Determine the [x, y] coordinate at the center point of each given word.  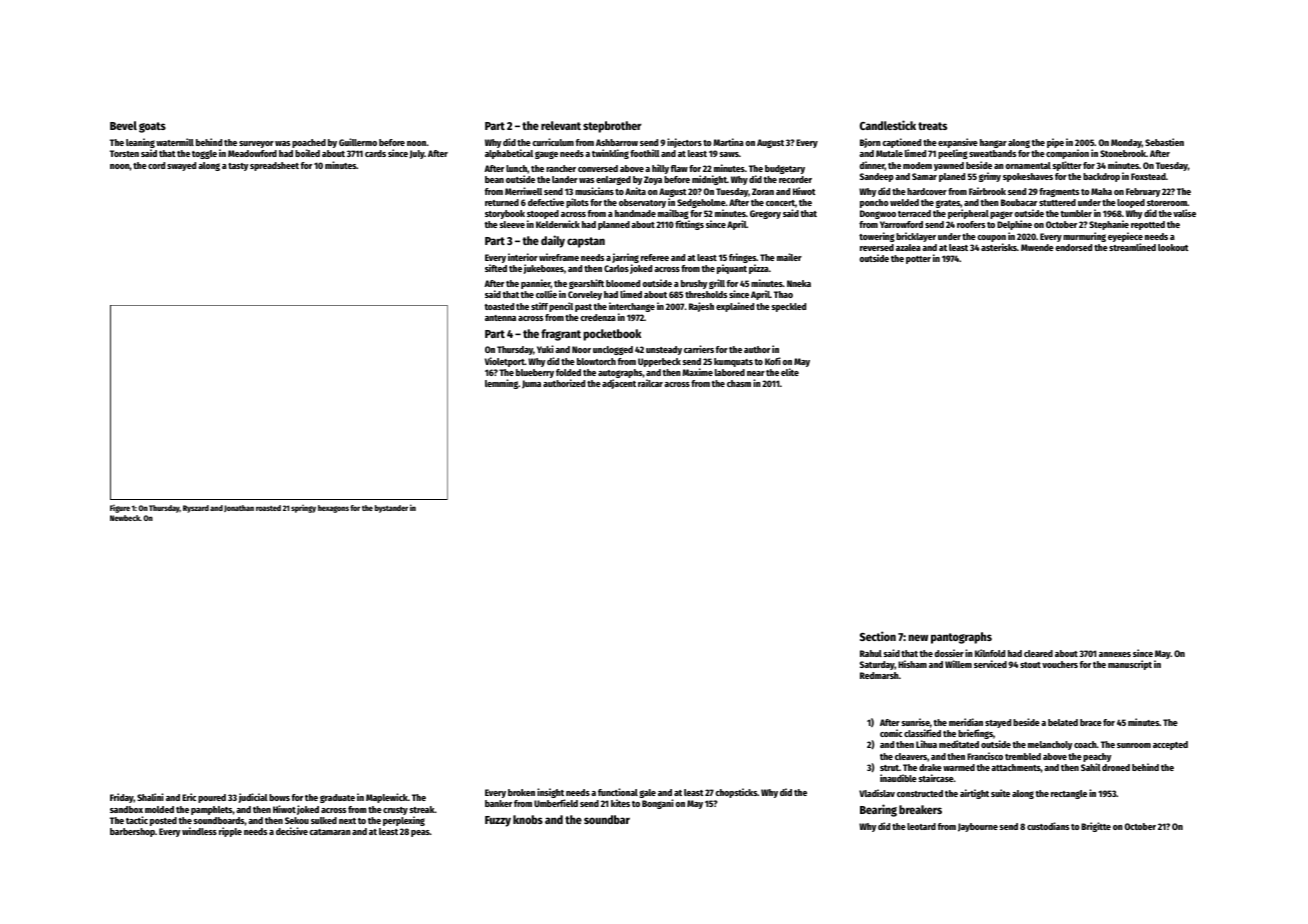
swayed [181, 166]
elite [790, 372]
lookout [1173, 247]
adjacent [619, 384]
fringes [742, 258]
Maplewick [387, 798]
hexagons [333, 509]
